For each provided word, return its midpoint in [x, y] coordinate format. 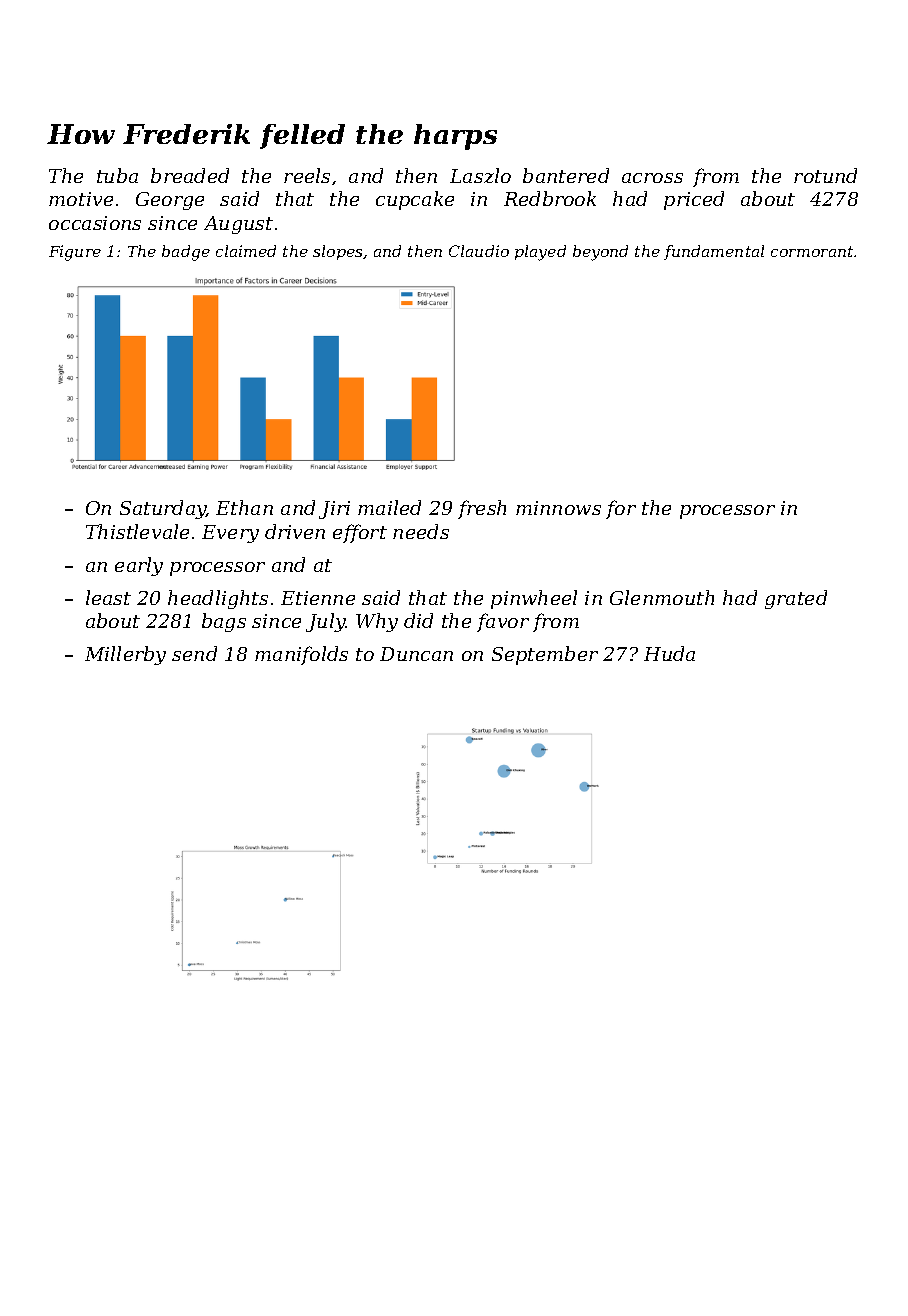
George [170, 201]
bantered [566, 175]
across [652, 178]
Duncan [416, 654]
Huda [669, 653]
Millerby [125, 655]
